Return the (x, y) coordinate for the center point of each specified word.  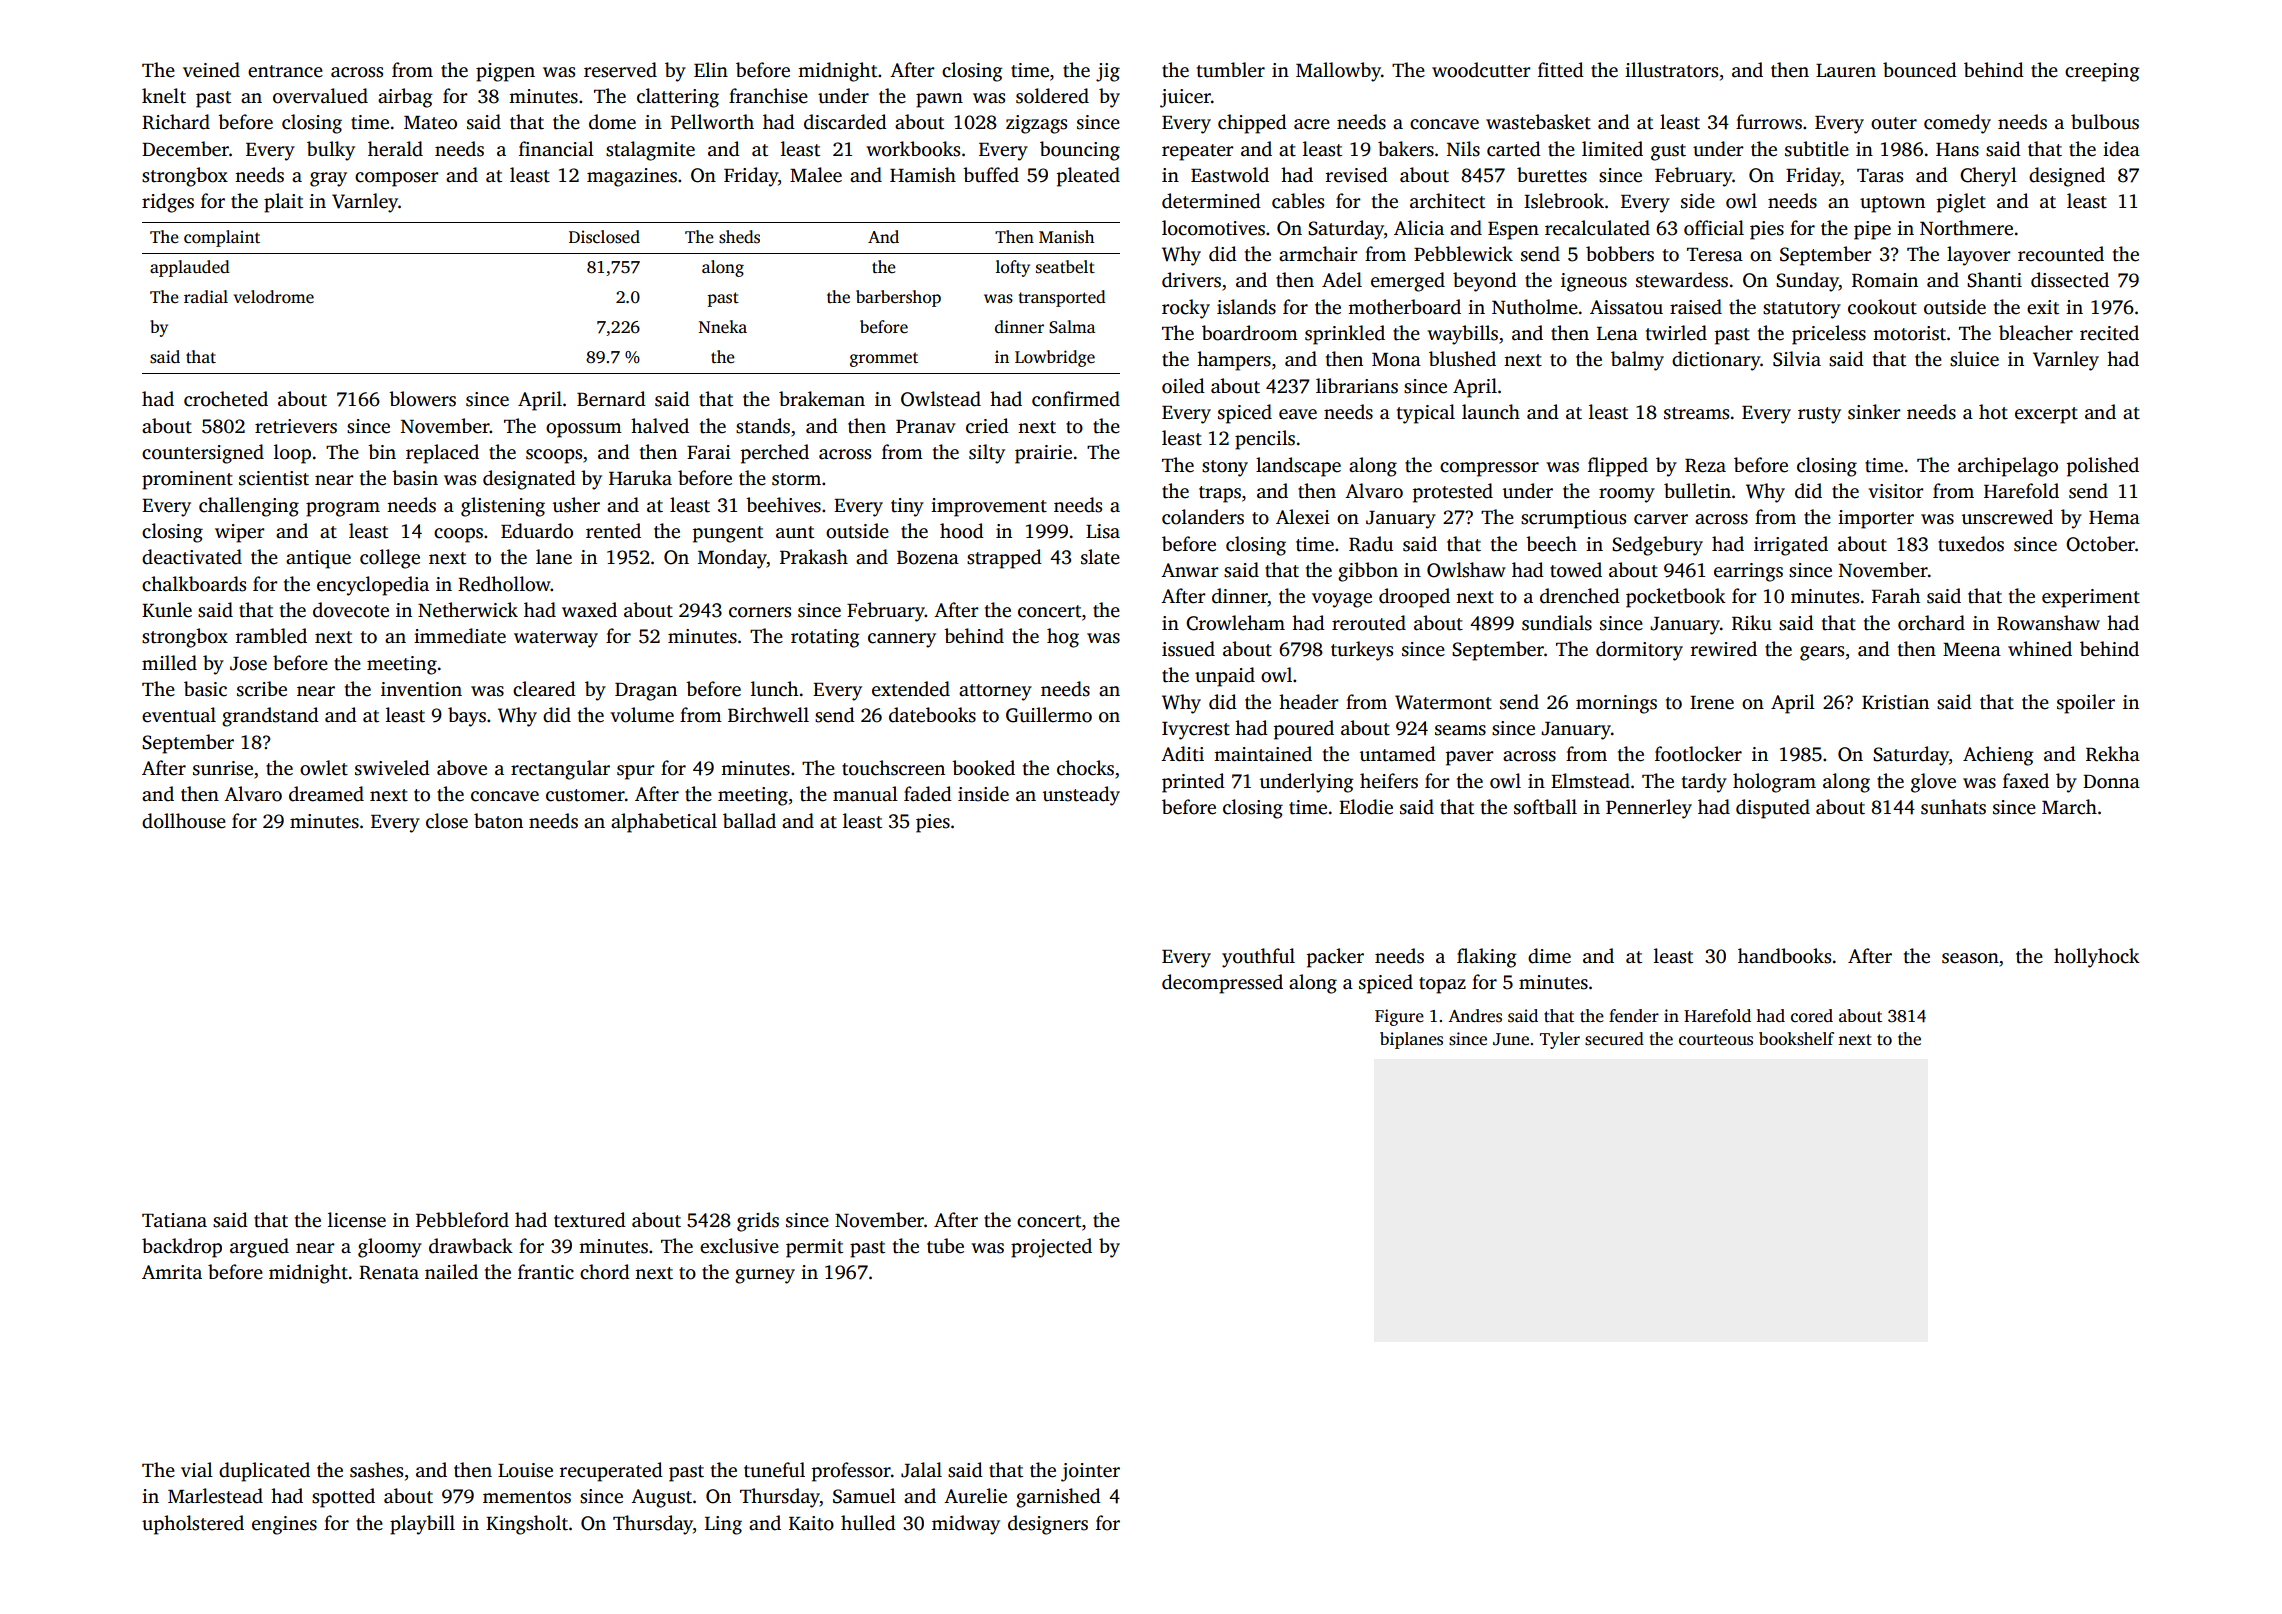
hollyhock (2097, 958)
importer (1876, 519)
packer (1335, 958)
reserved (620, 70)
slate (1100, 557)
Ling (723, 1525)
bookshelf (1796, 1039)
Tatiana (174, 1220)
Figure (1399, 1017)
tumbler (1231, 70)
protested (1453, 493)
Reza (1705, 466)
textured (590, 1220)
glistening (503, 507)
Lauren (1846, 71)
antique (318, 559)
